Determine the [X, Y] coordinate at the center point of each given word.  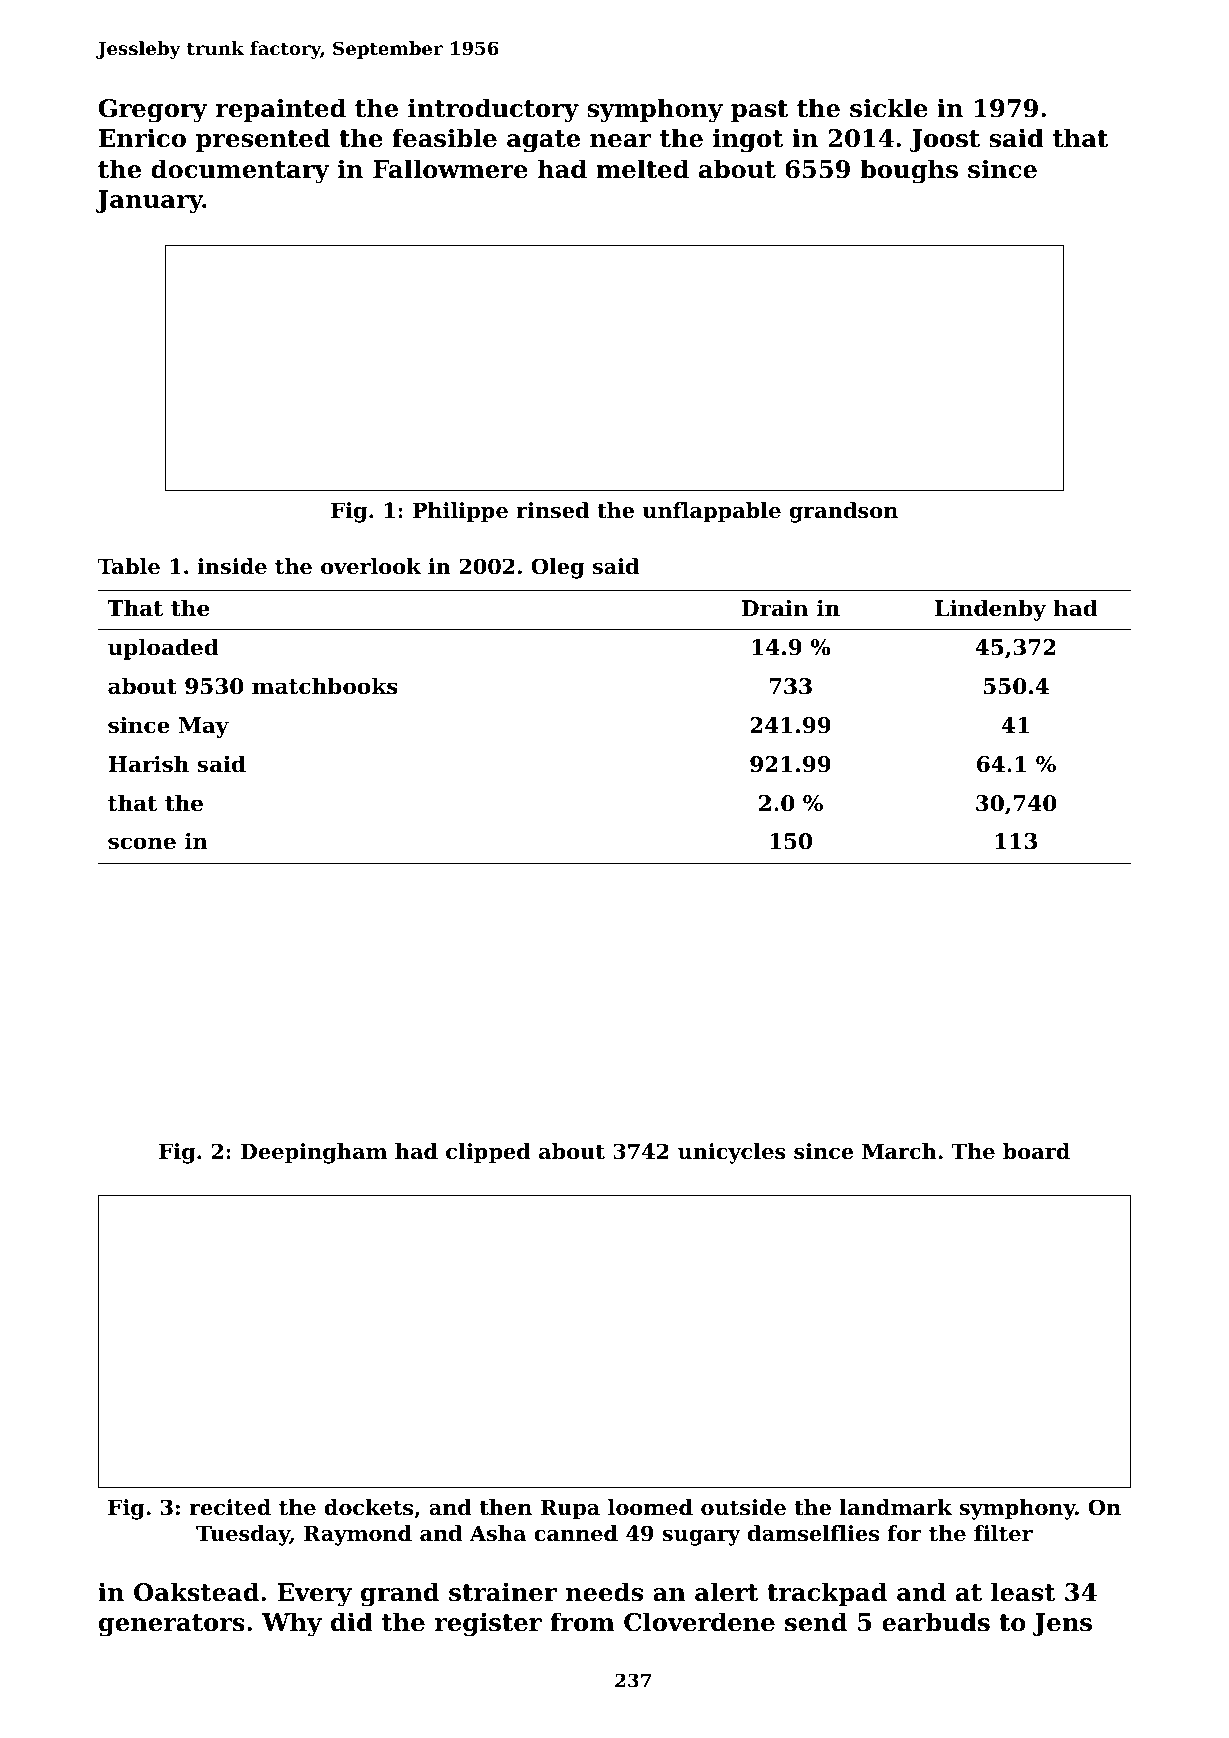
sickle [889, 108]
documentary [240, 171]
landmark [896, 1507]
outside [743, 1507]
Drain [775, 608]
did [352, 1622]
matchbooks [325, 686]
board [1036, 1151]
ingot [748, 140]
